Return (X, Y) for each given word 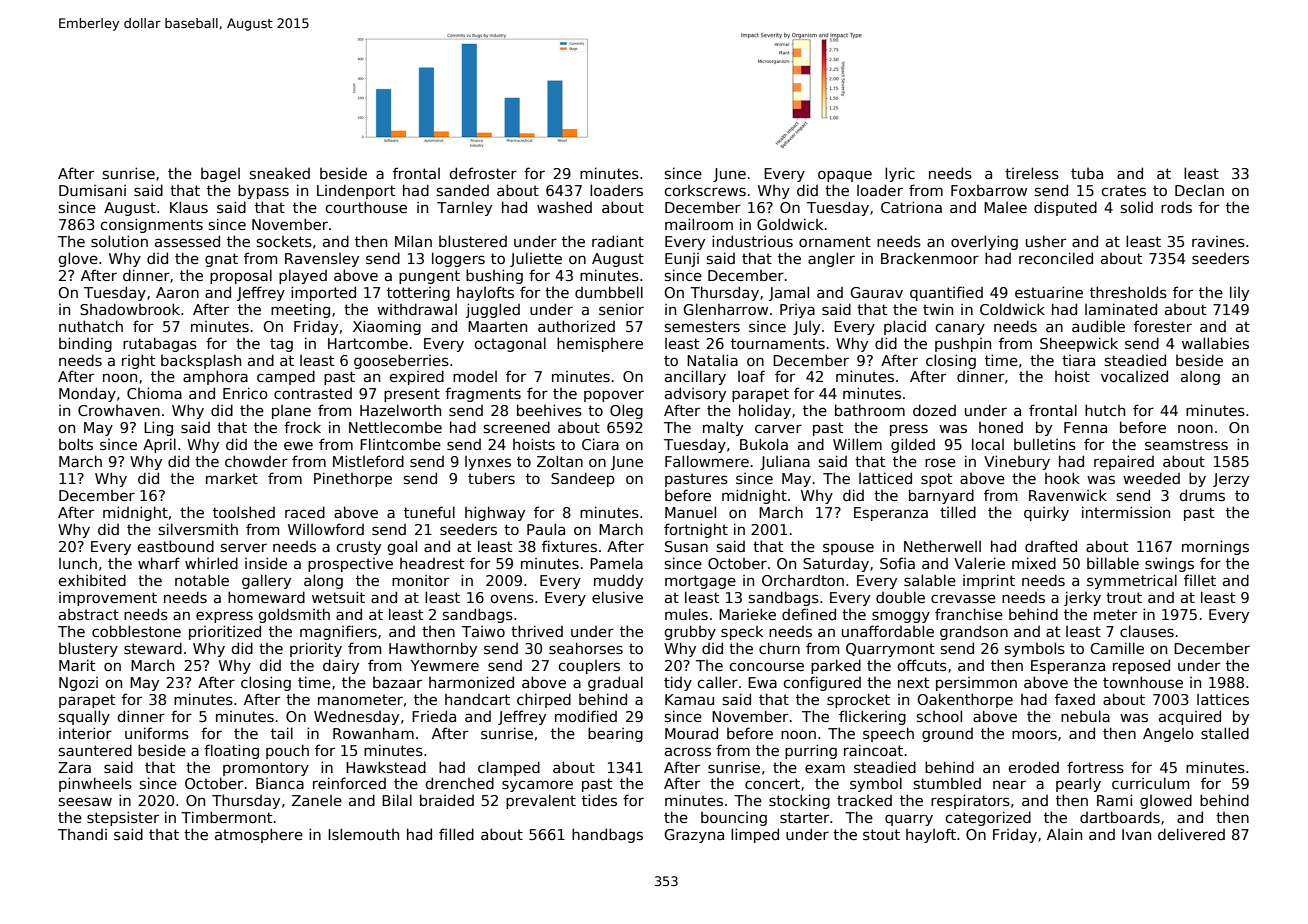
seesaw (85, 801)
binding (85, 344)
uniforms (157, 733)
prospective (350, 565)
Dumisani (92, 190)
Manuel (690, 512)
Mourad (691, 733)
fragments (483, 394)
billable (1113, 563)
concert (772, 783)
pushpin (963, 344)
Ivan (1136, 834)
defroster (483, 173)
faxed (1075, 699)
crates (1123, 190)
